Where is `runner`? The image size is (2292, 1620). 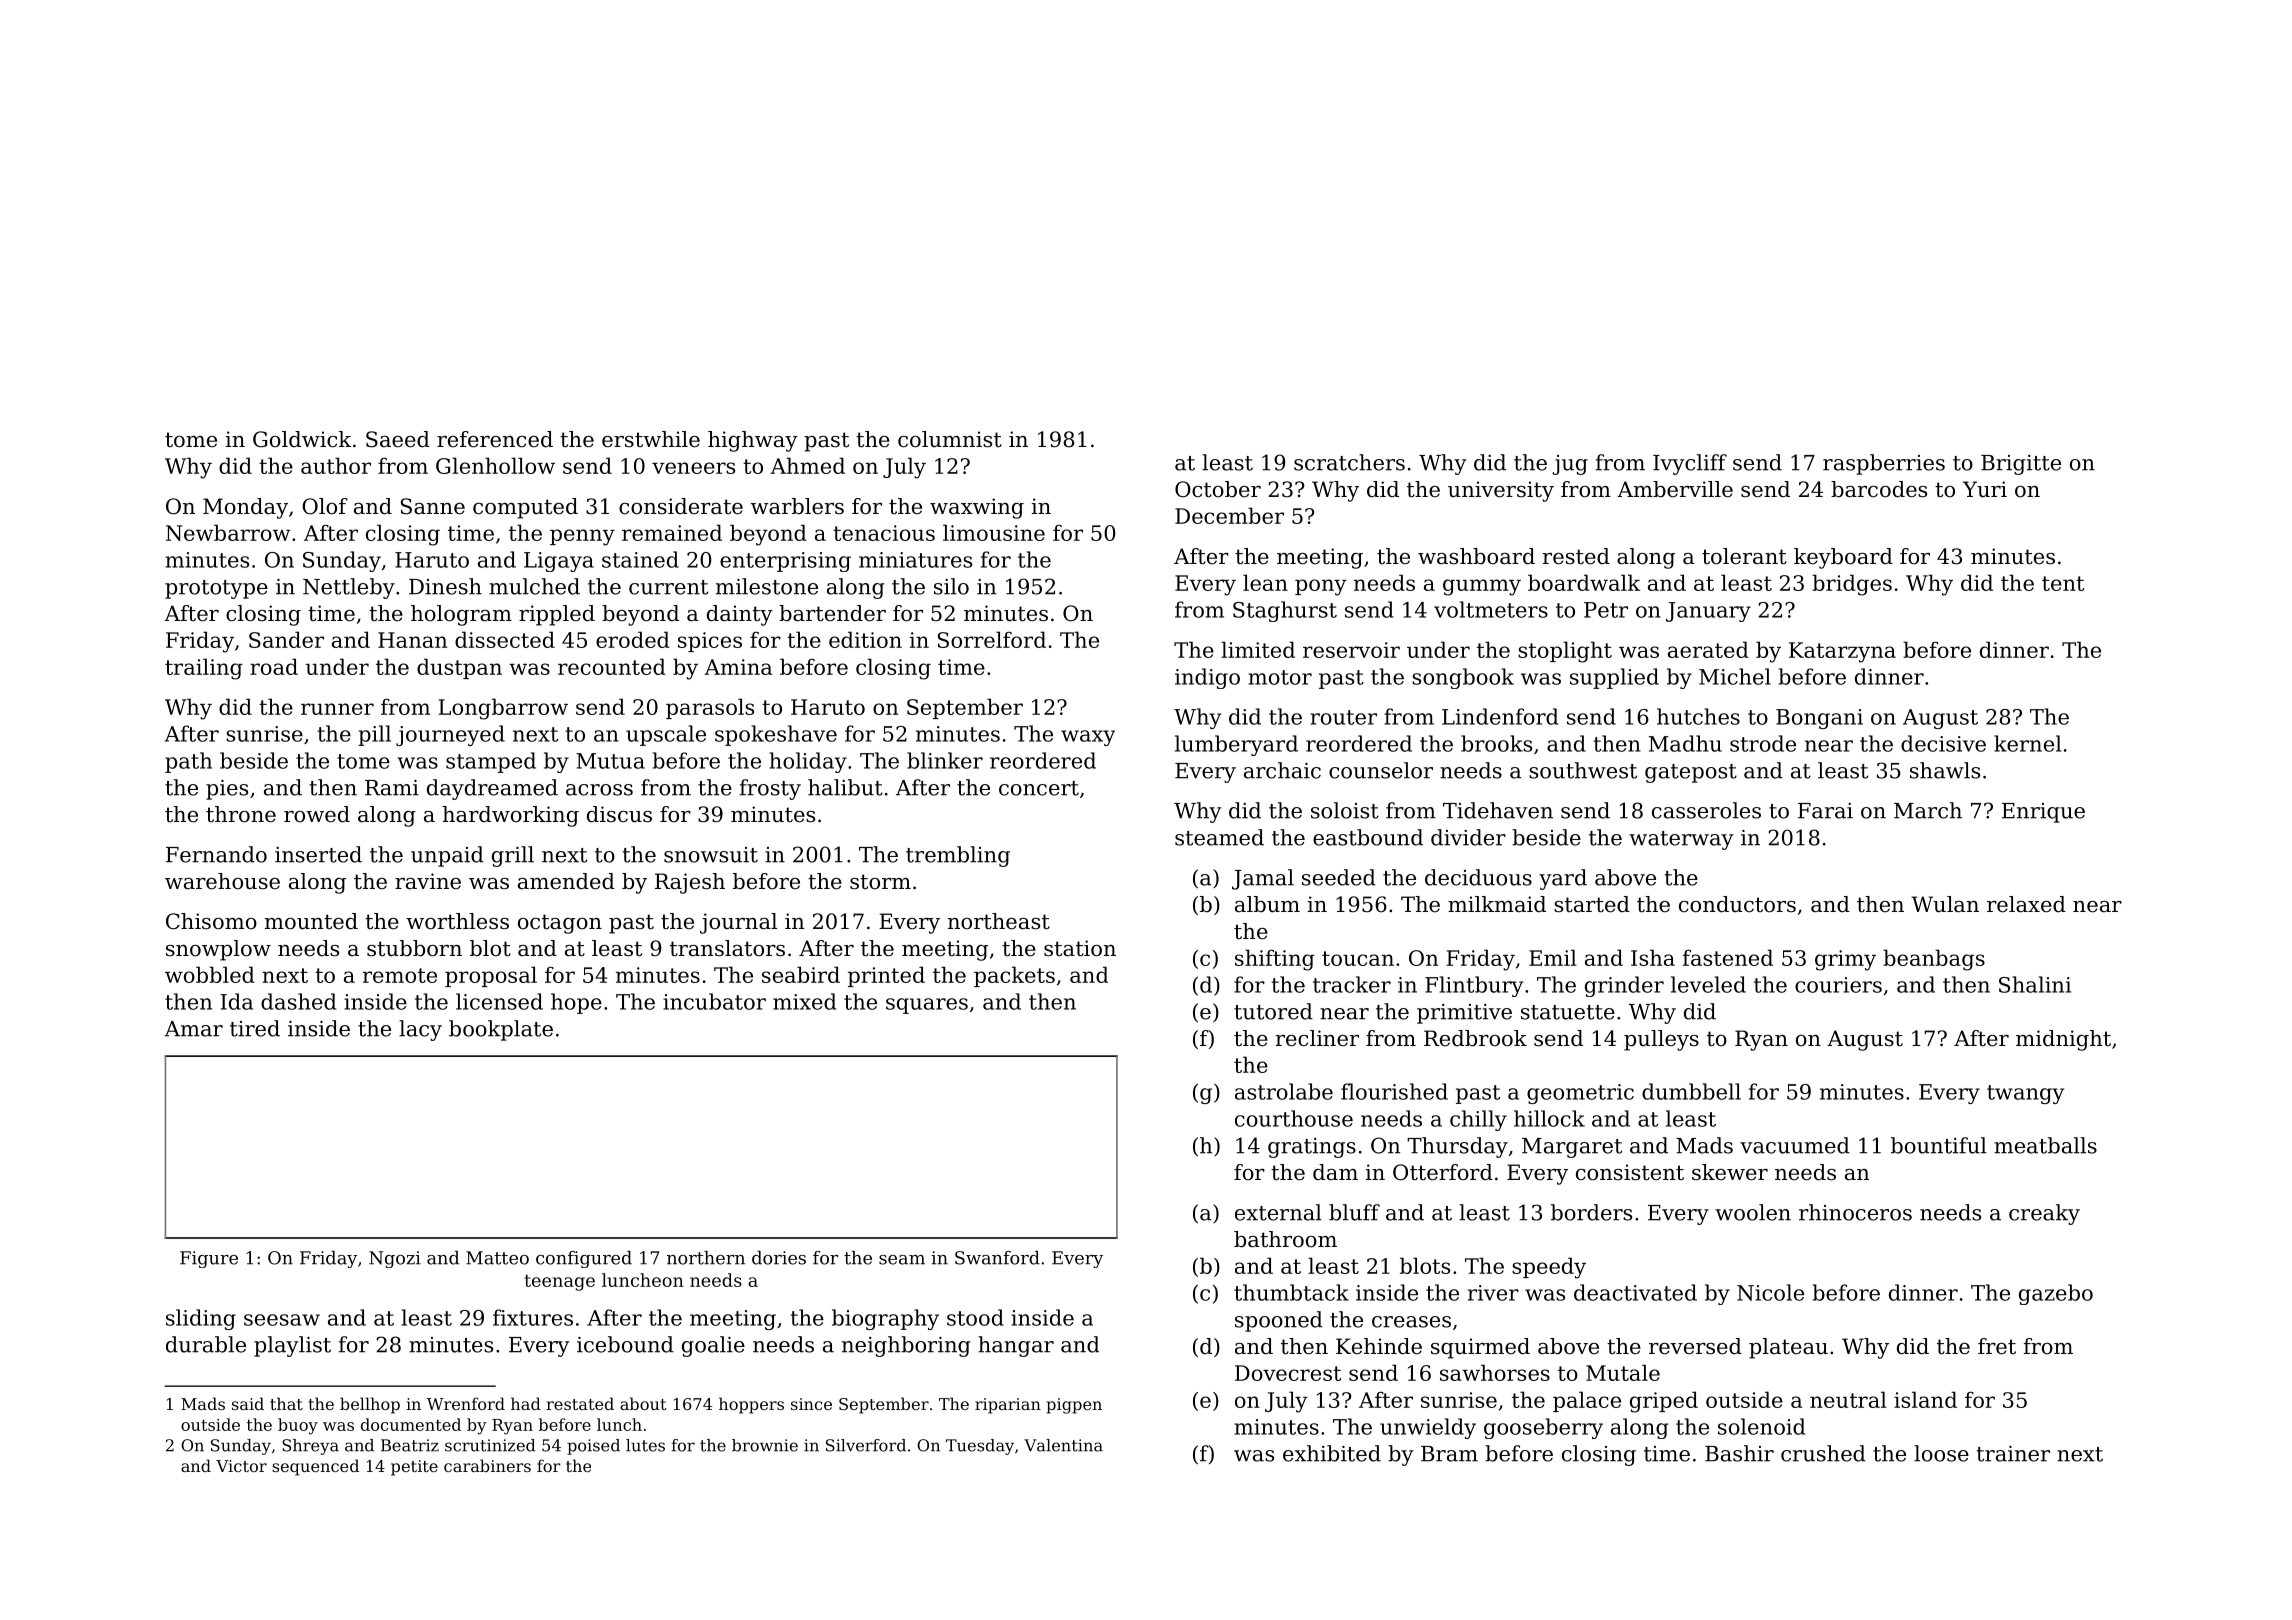 runner is located at coordinates (337, 709).
